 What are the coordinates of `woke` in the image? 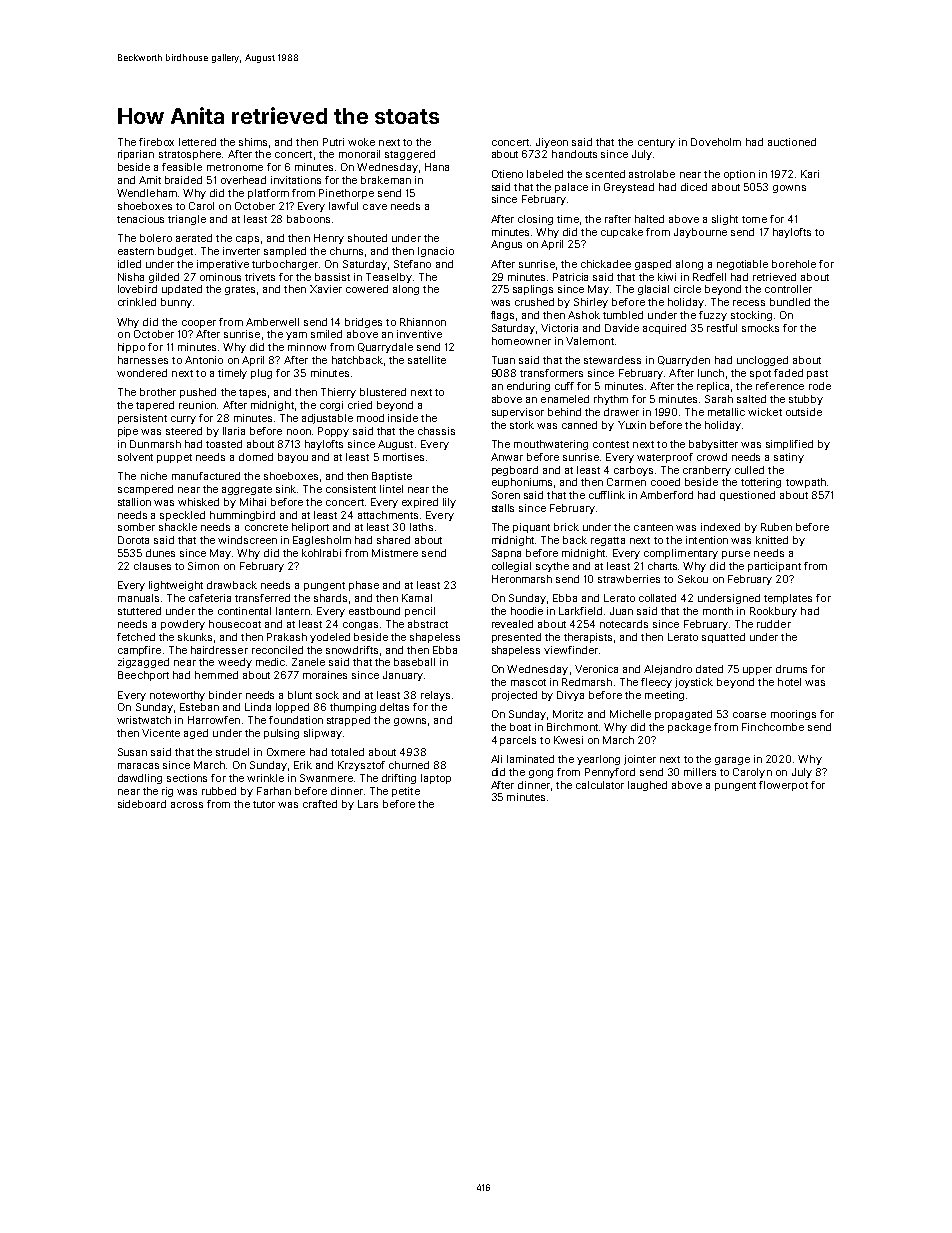 It's located at (361, 142).
